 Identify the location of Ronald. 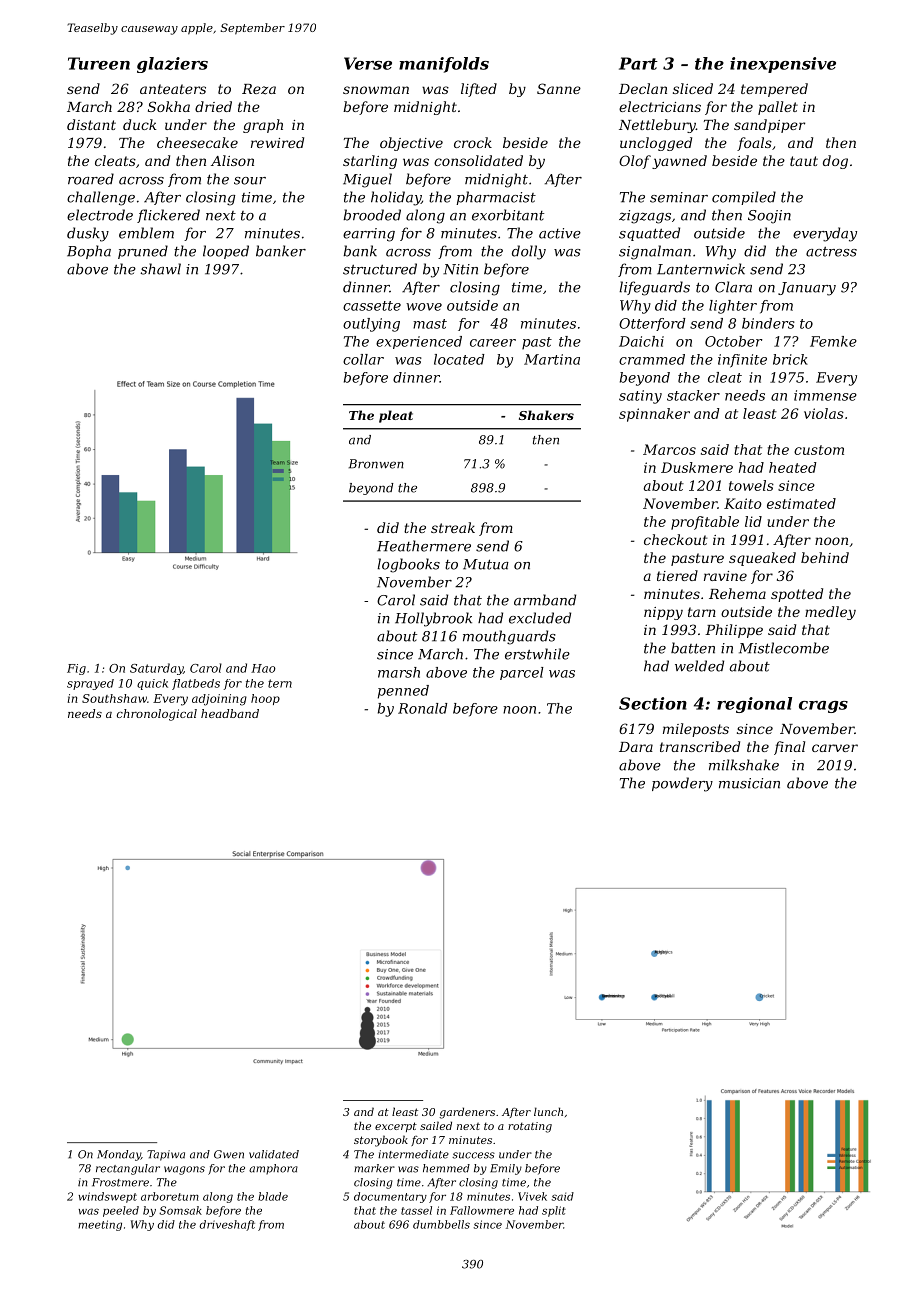
(423, 708).
